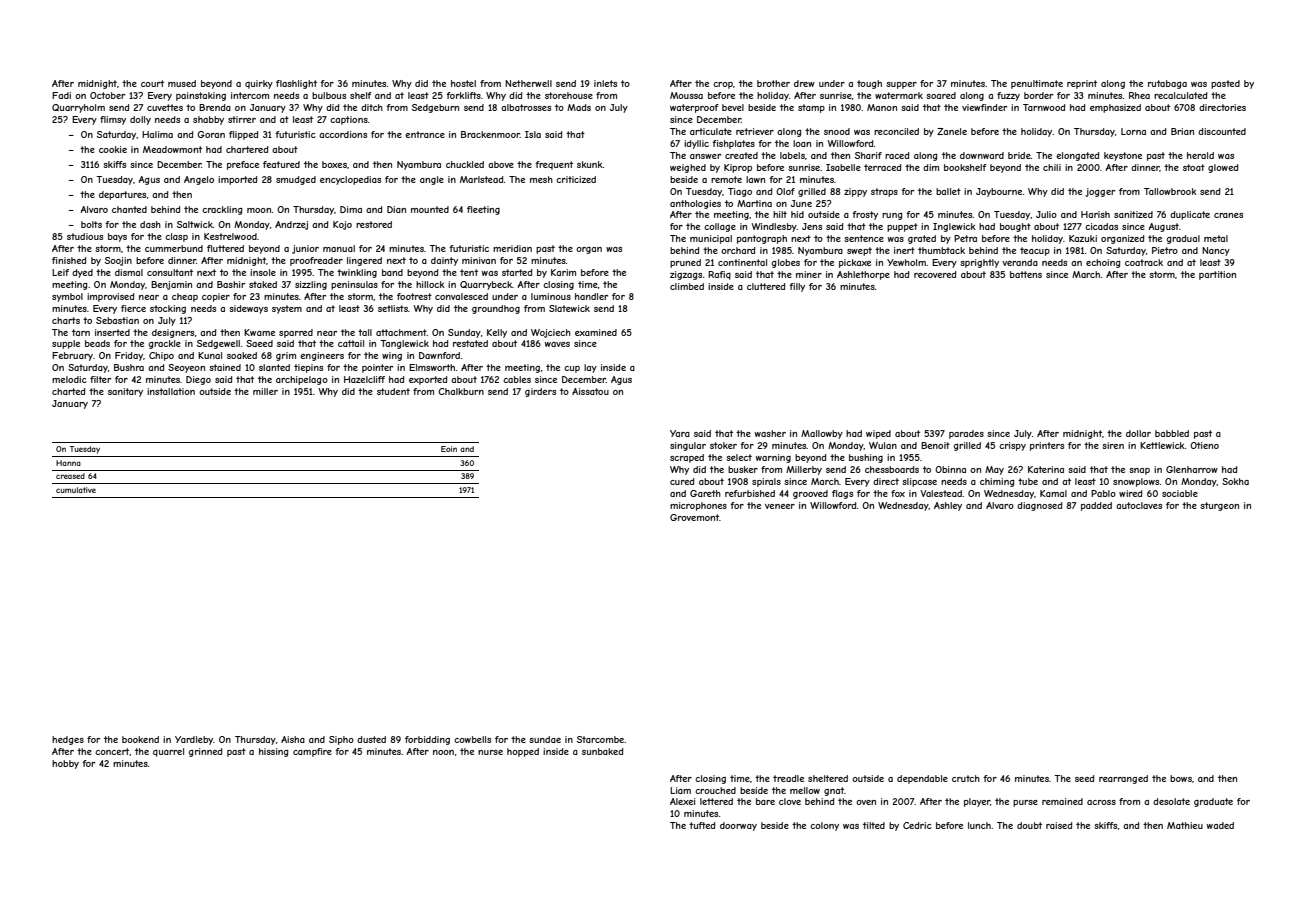  What do you see at coordinates (1167, 84) in the page?
I see `rutabaga` at bounding box center [1167, 84].
